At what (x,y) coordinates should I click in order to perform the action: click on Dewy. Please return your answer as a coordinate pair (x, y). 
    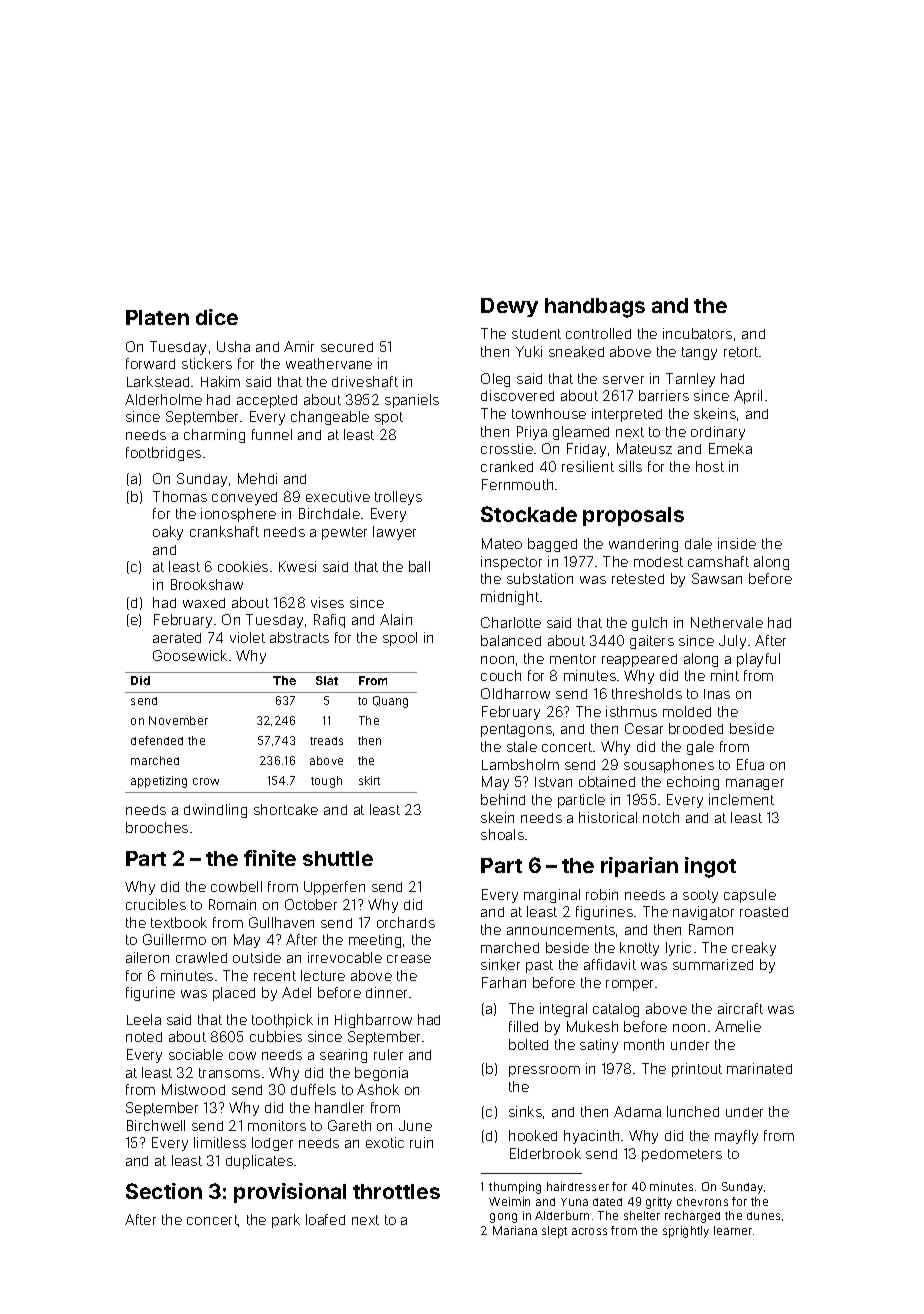
    Looking at the image, I should click on (509, 307).
